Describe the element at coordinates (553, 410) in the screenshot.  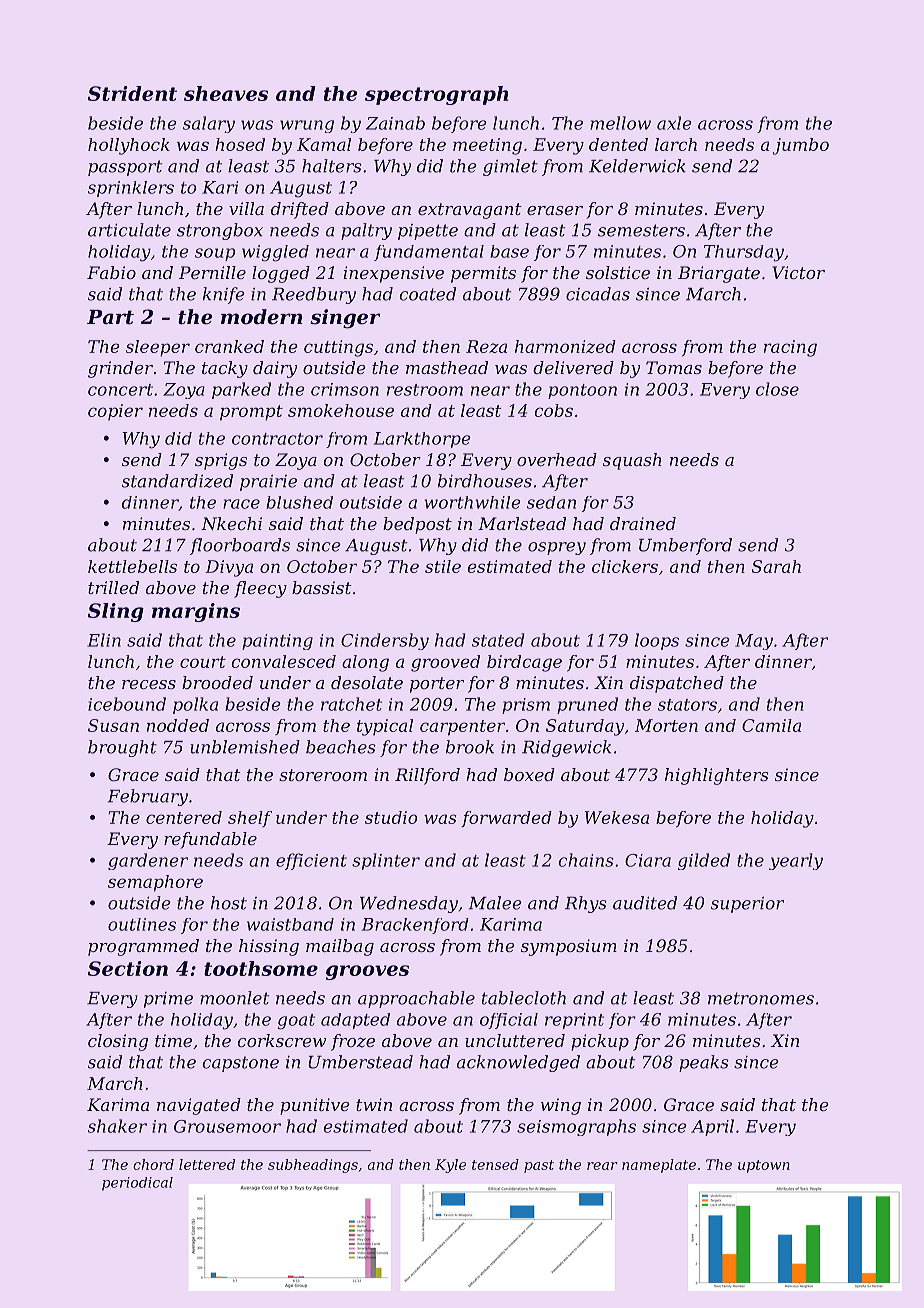
I see `cobs` at that location.
